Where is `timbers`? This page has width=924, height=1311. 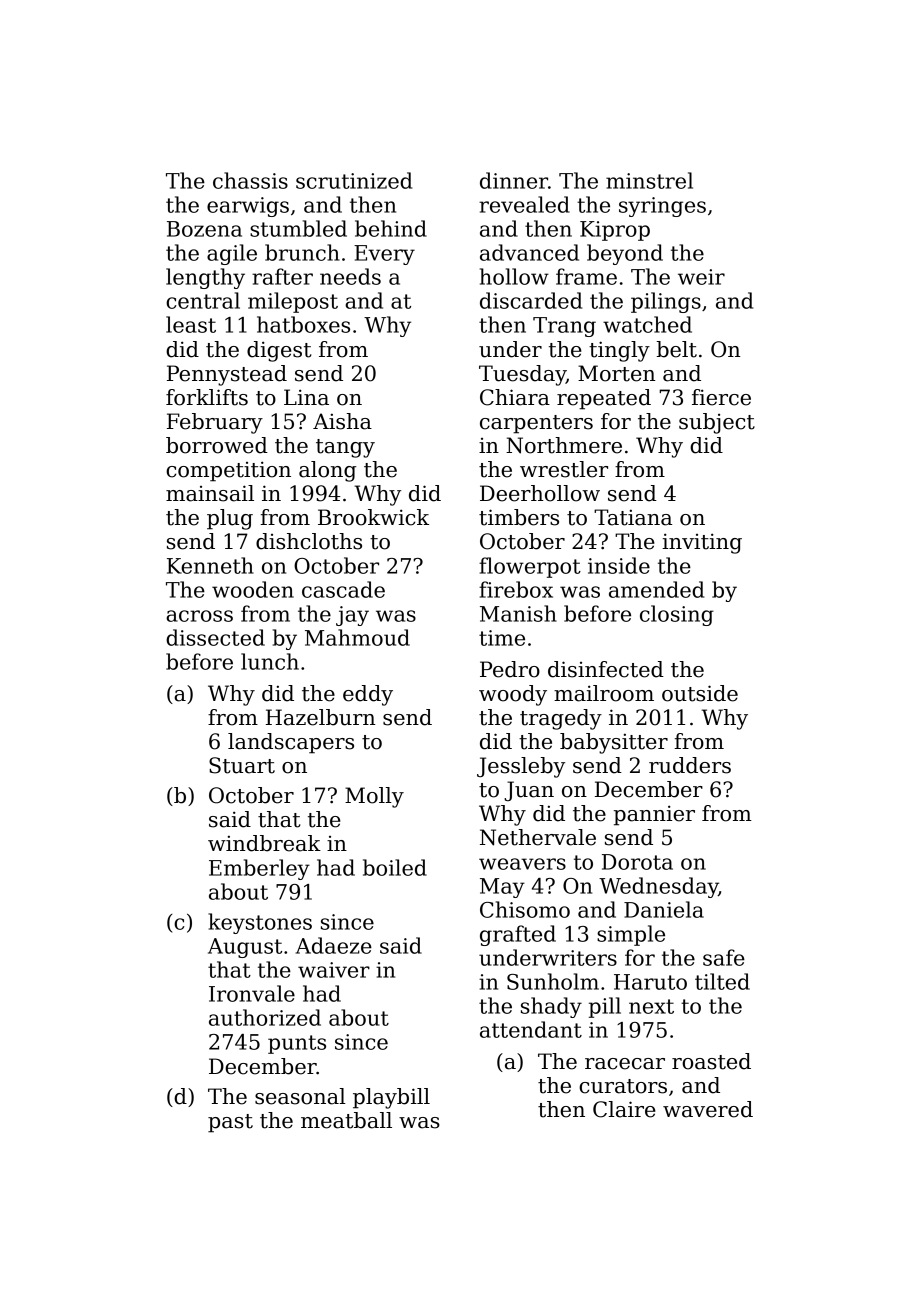
timbers is located at coordinates (519, 517).
